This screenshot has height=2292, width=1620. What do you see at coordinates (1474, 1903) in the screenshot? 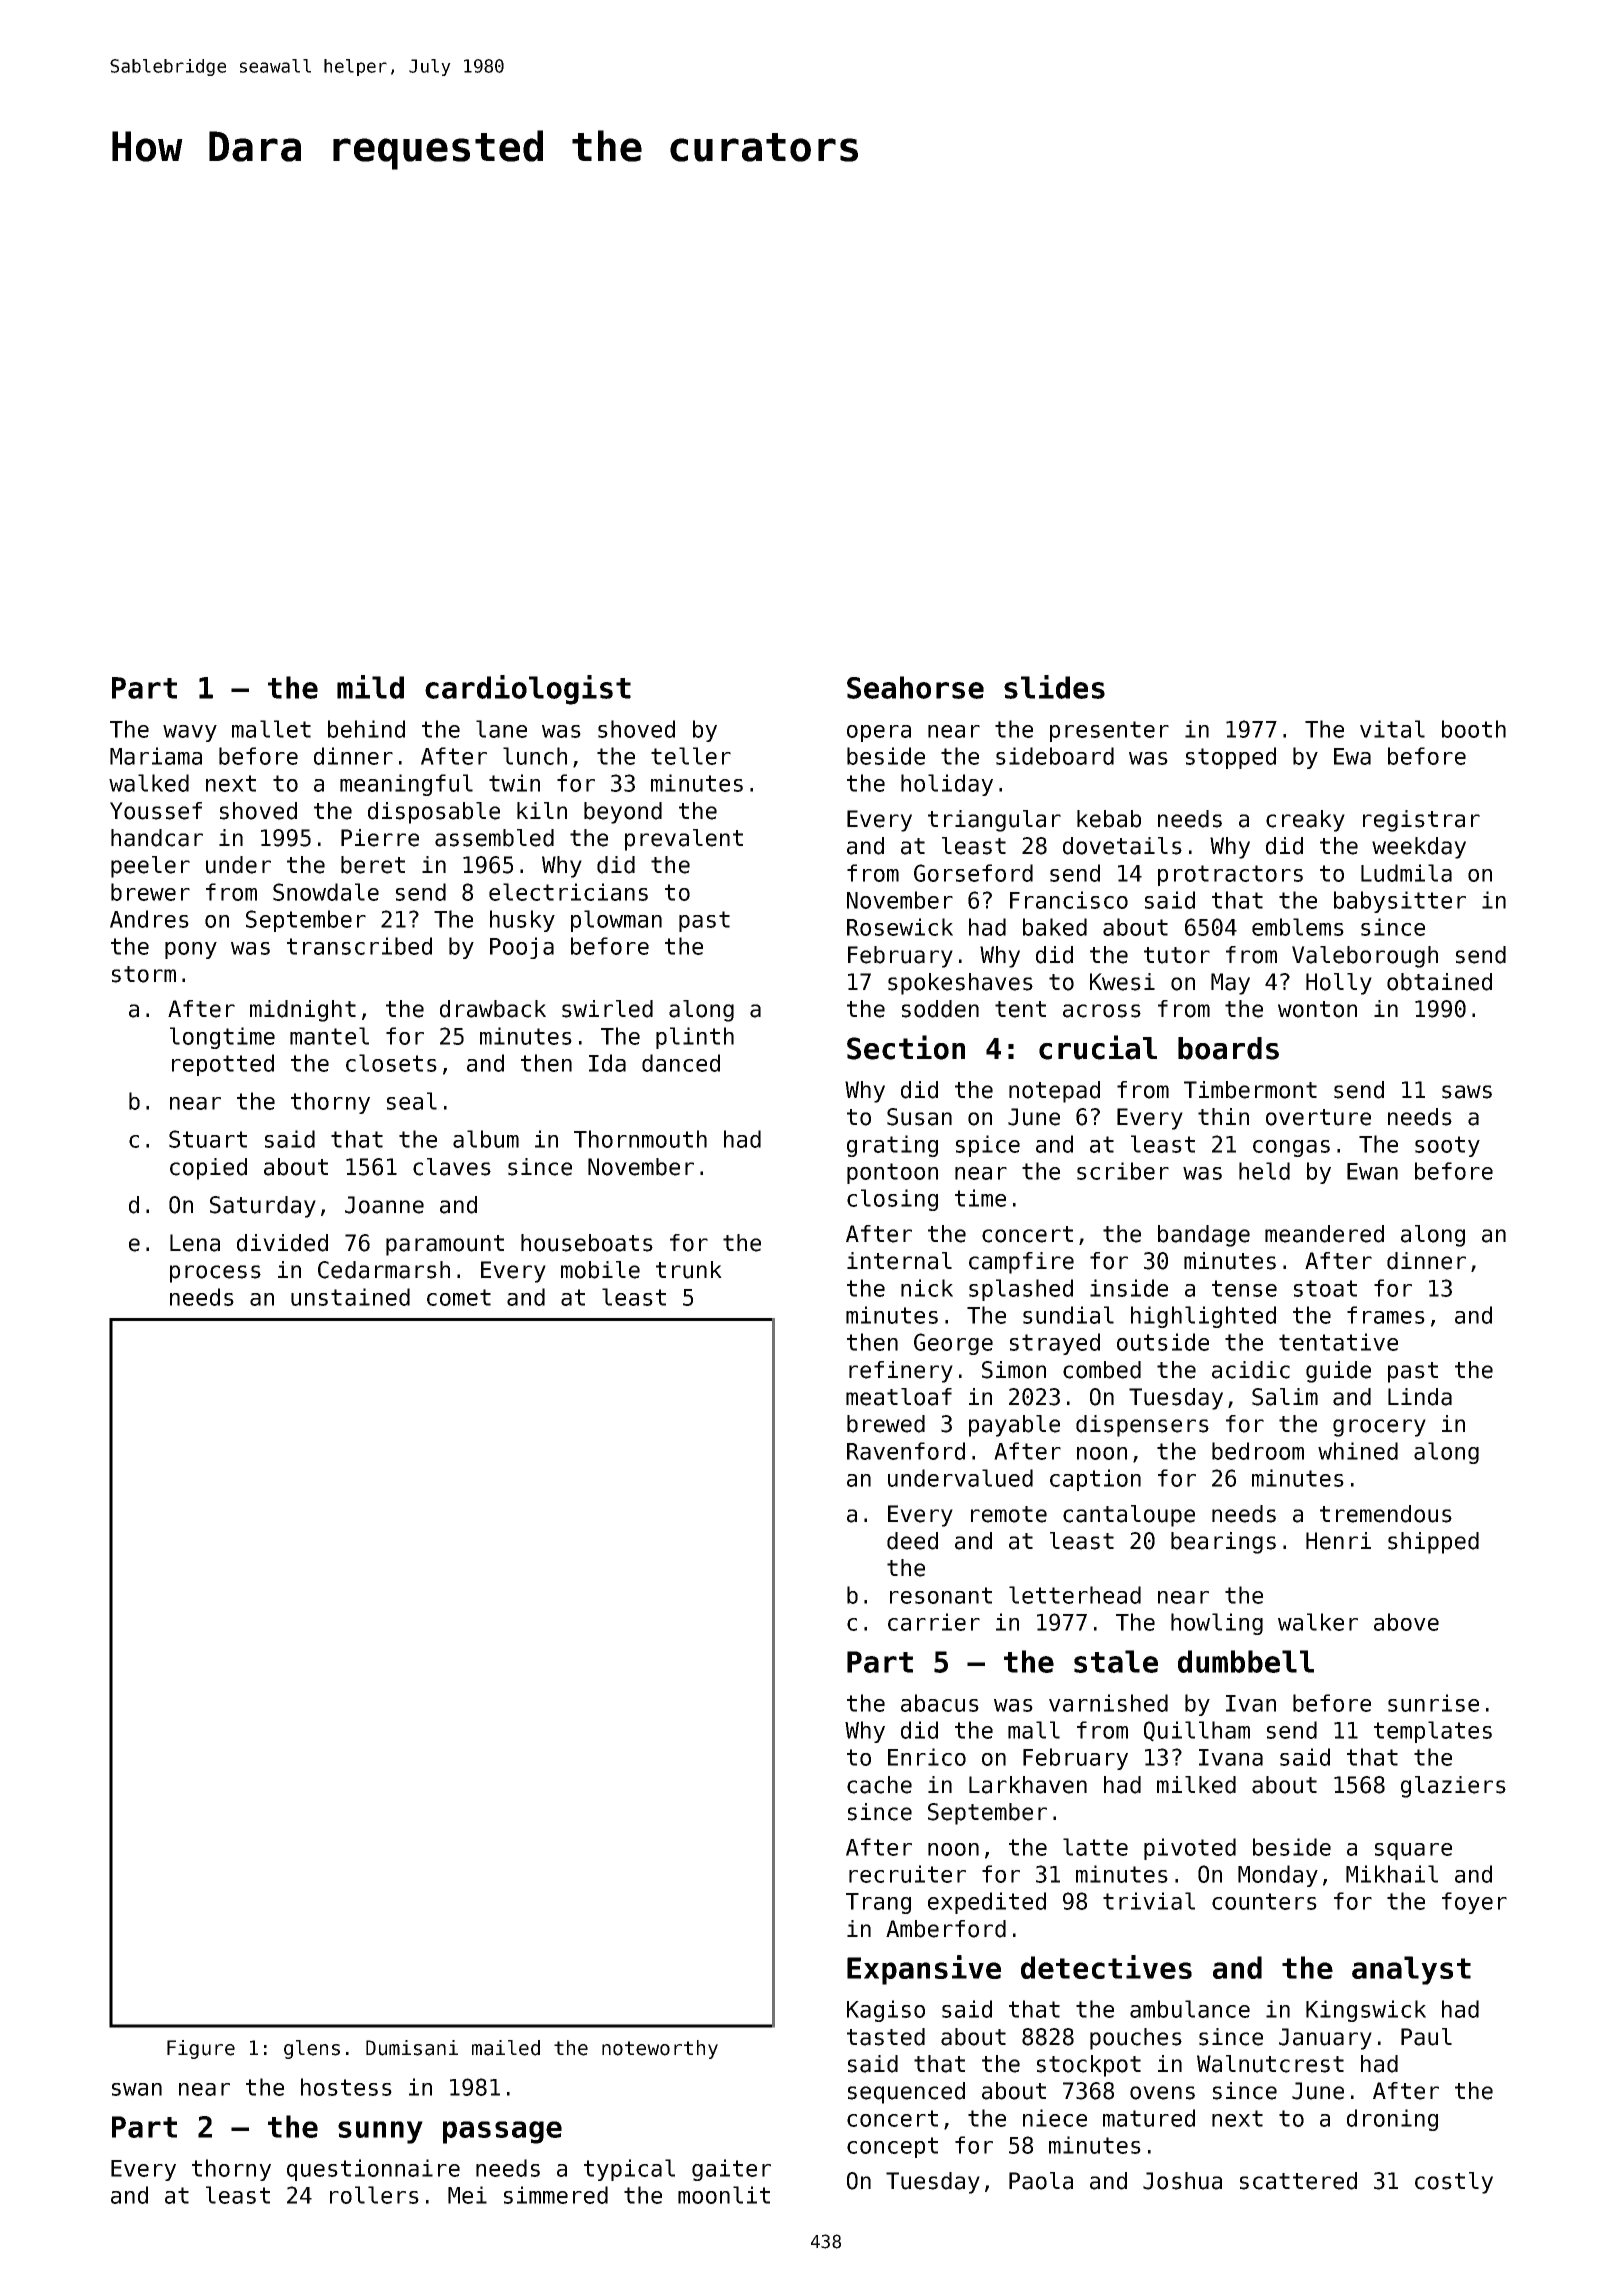
I see `foyer` at bounding box center [1474, 1903].
